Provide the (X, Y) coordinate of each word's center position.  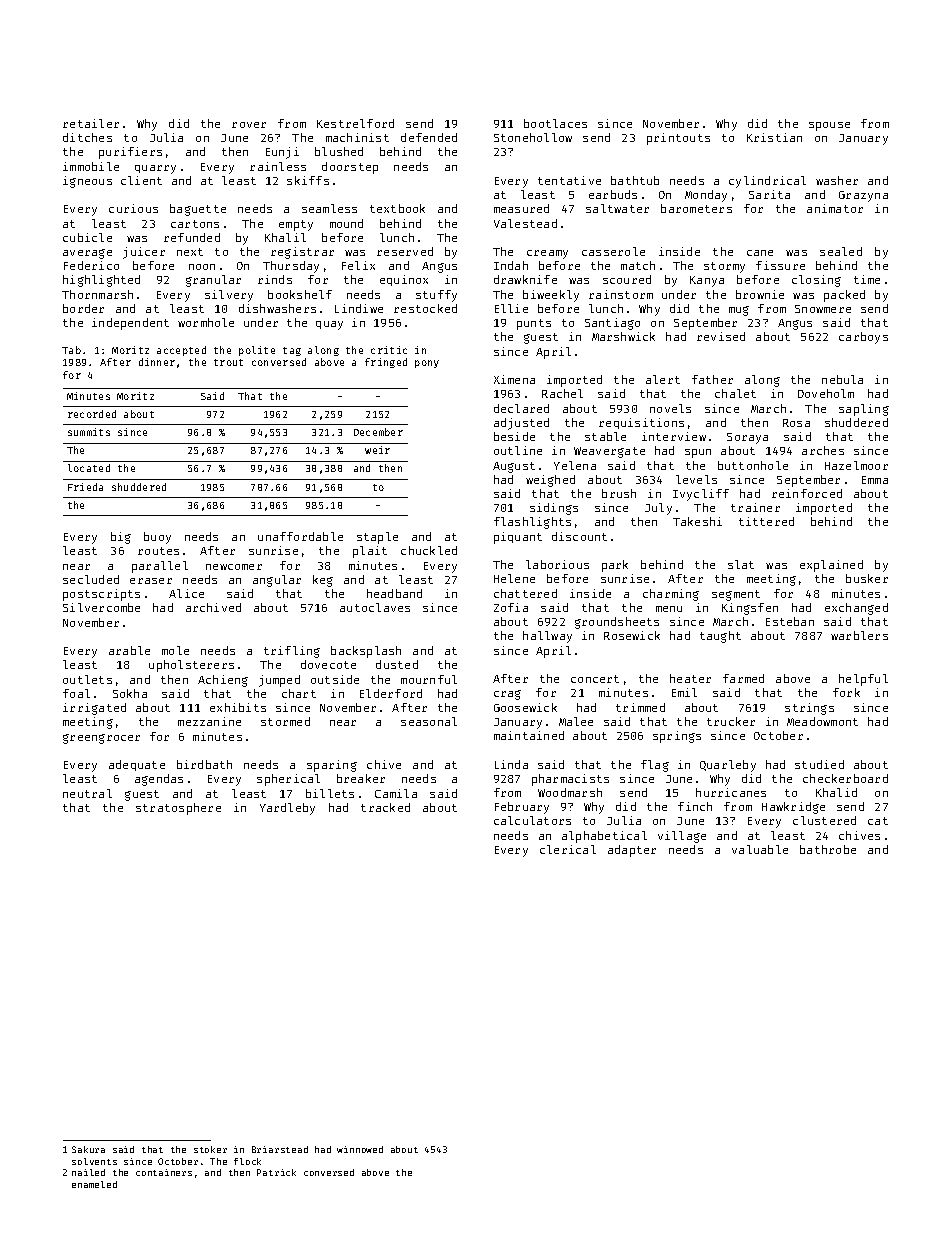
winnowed (360, 1149)
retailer (91, 123)
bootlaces (555, 123)
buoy (157, 538)
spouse (829, 126)
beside (514, 436)
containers (164, 1172)
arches (823, 450)
